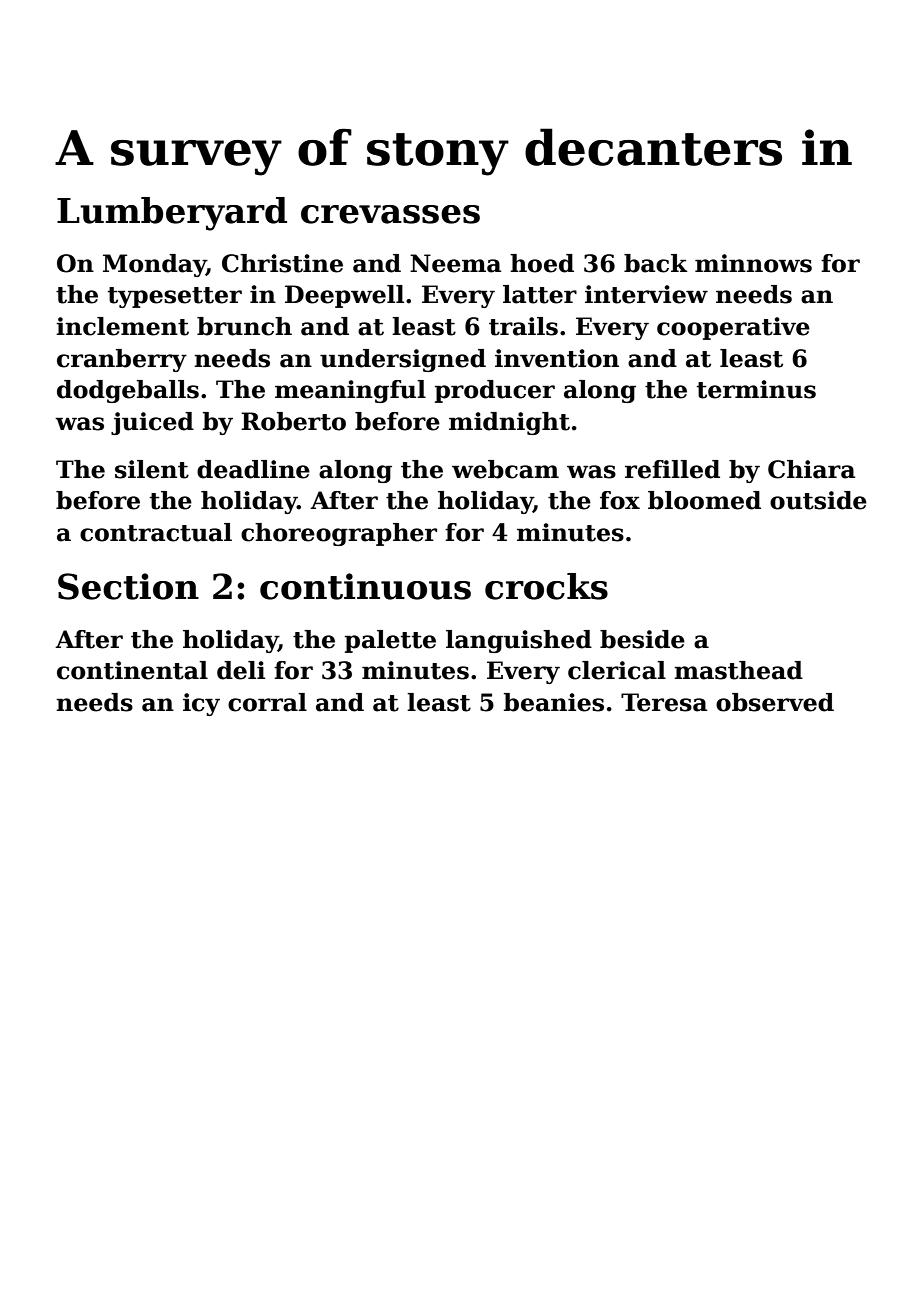 This screenshot has height=1311, width=924. I want to click on Lumberyard, so click(172, 214).
